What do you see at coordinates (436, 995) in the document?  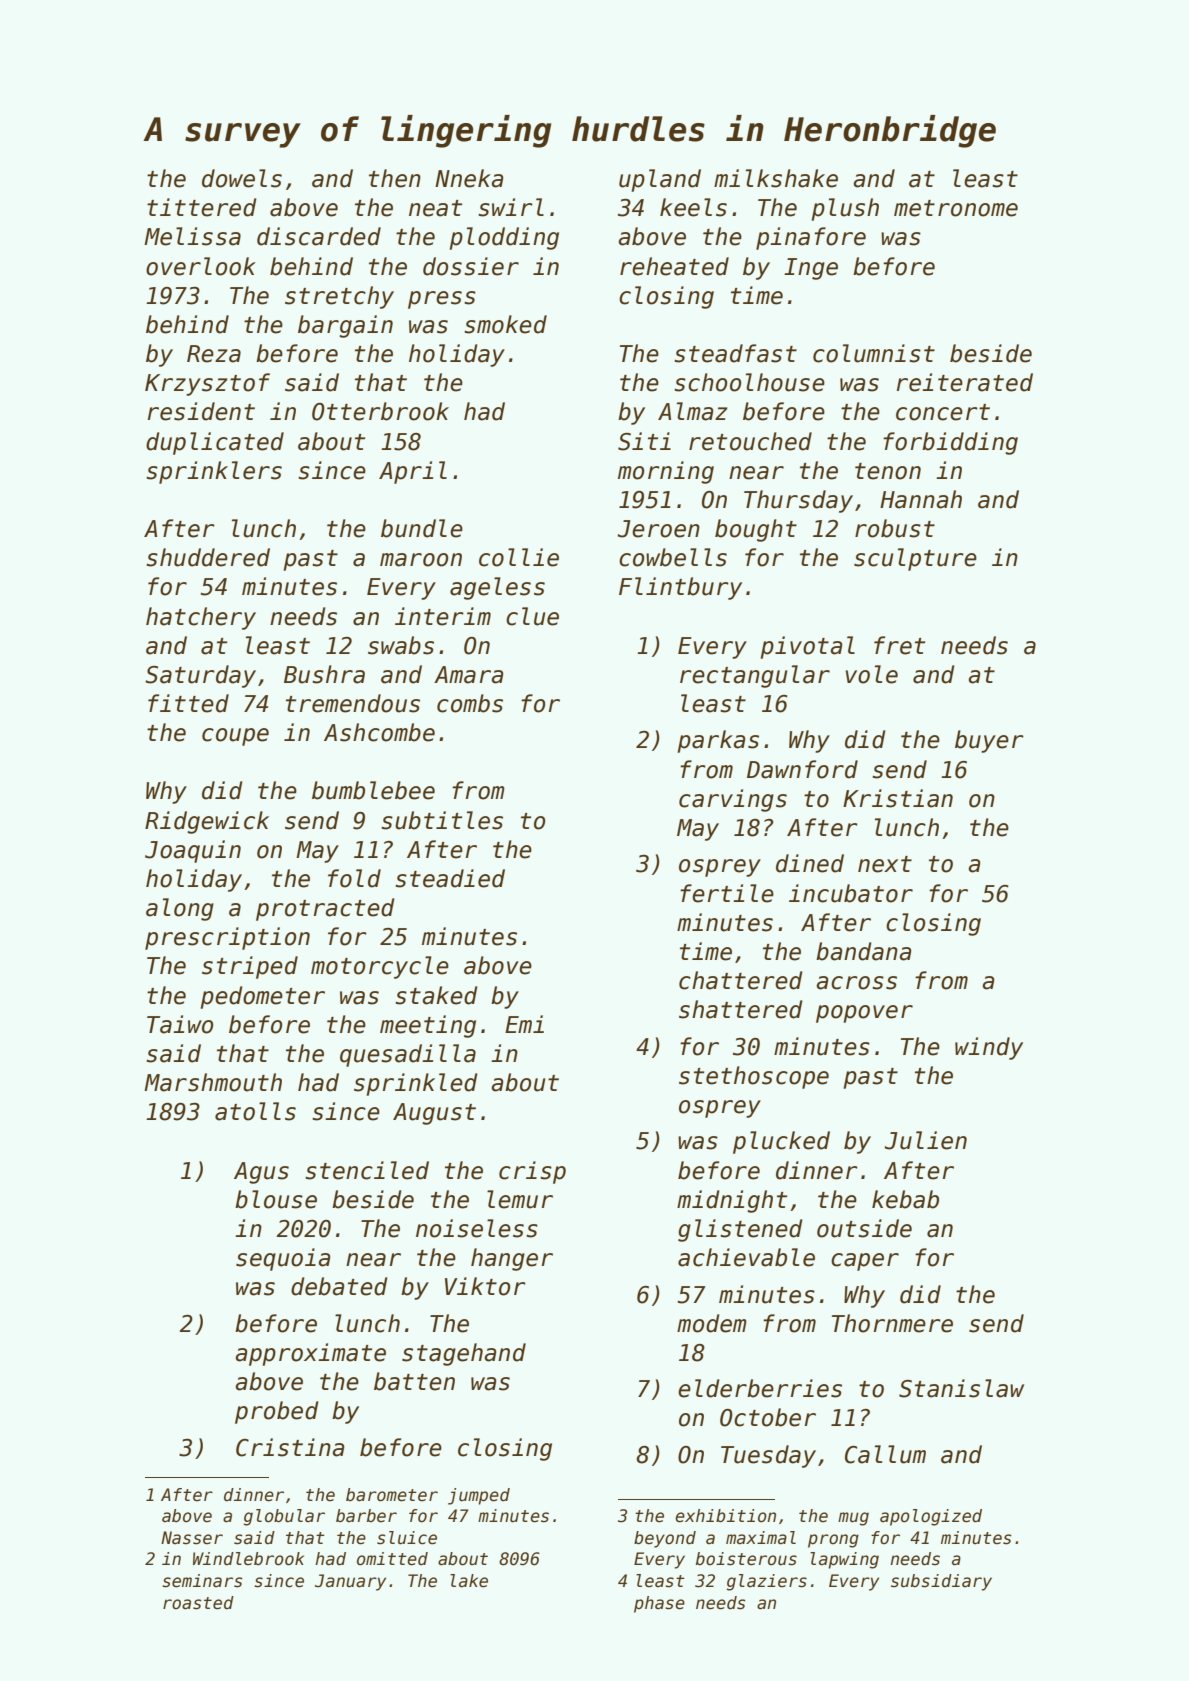 I see `staked` at bounding box center [436, 995].
